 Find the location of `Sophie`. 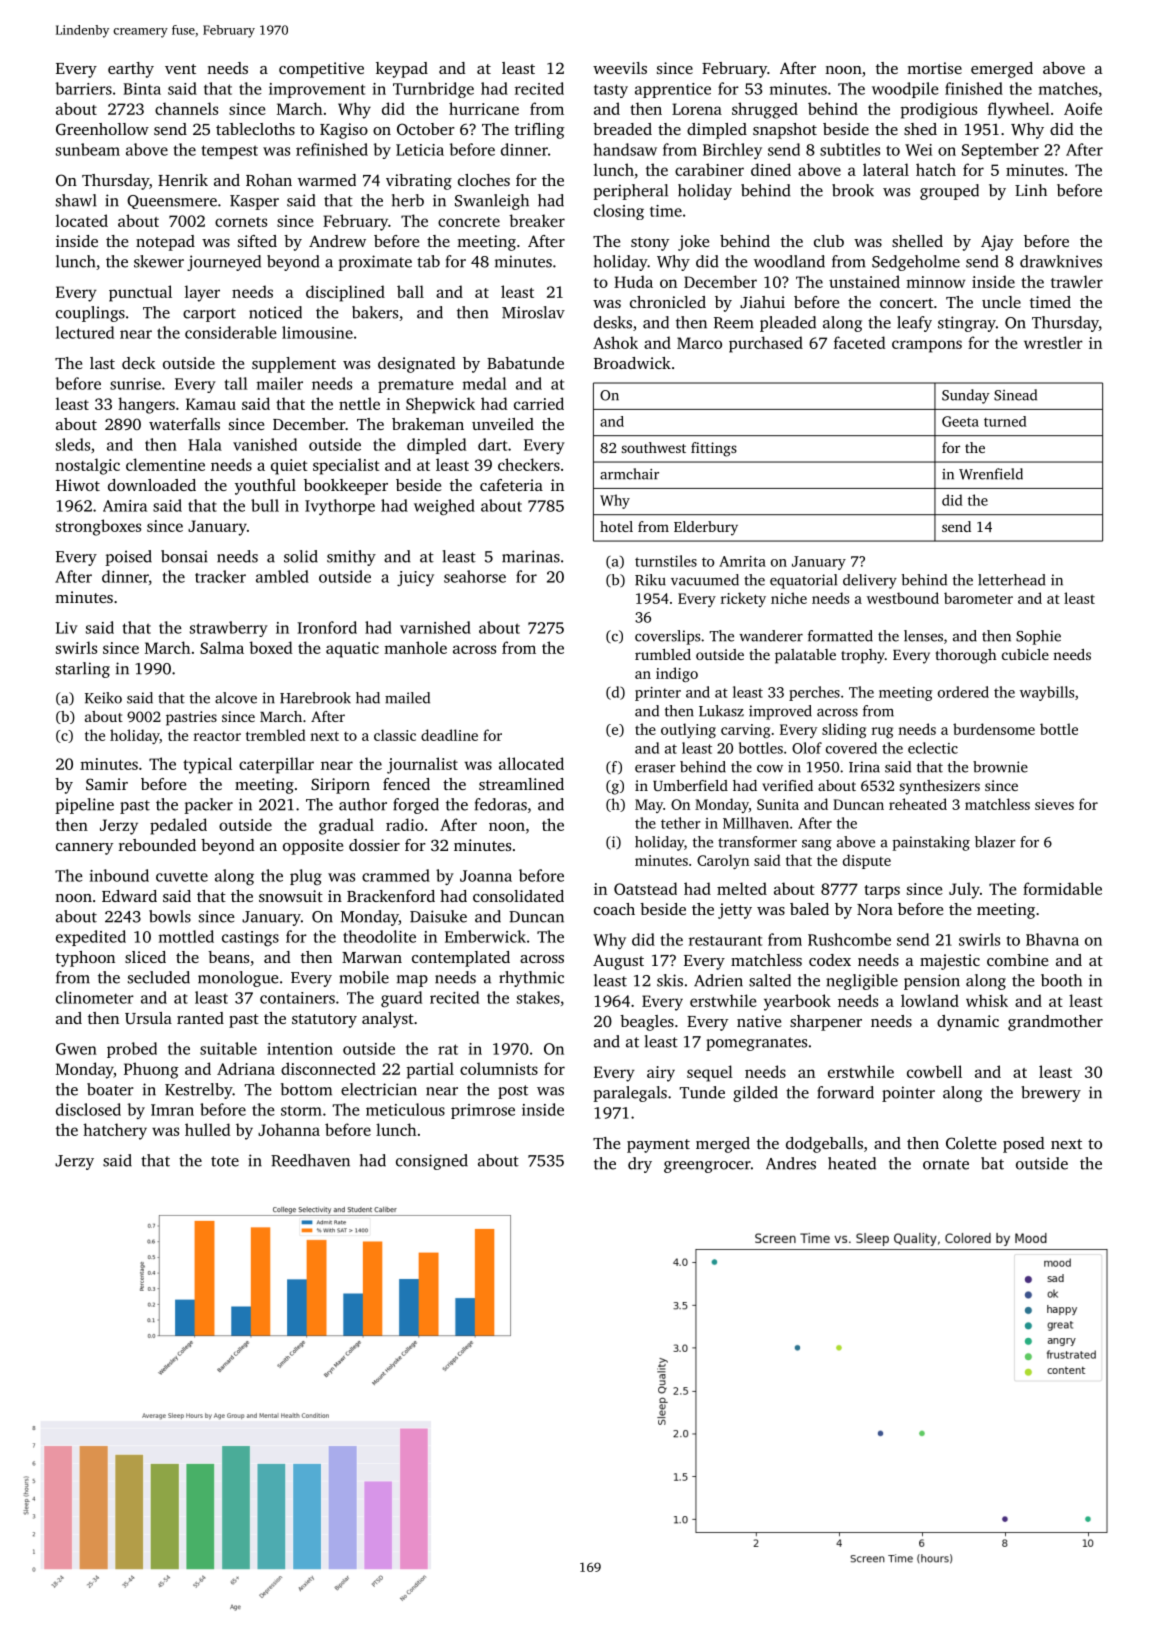

Sophie is located at coordinates (1038, 637).
